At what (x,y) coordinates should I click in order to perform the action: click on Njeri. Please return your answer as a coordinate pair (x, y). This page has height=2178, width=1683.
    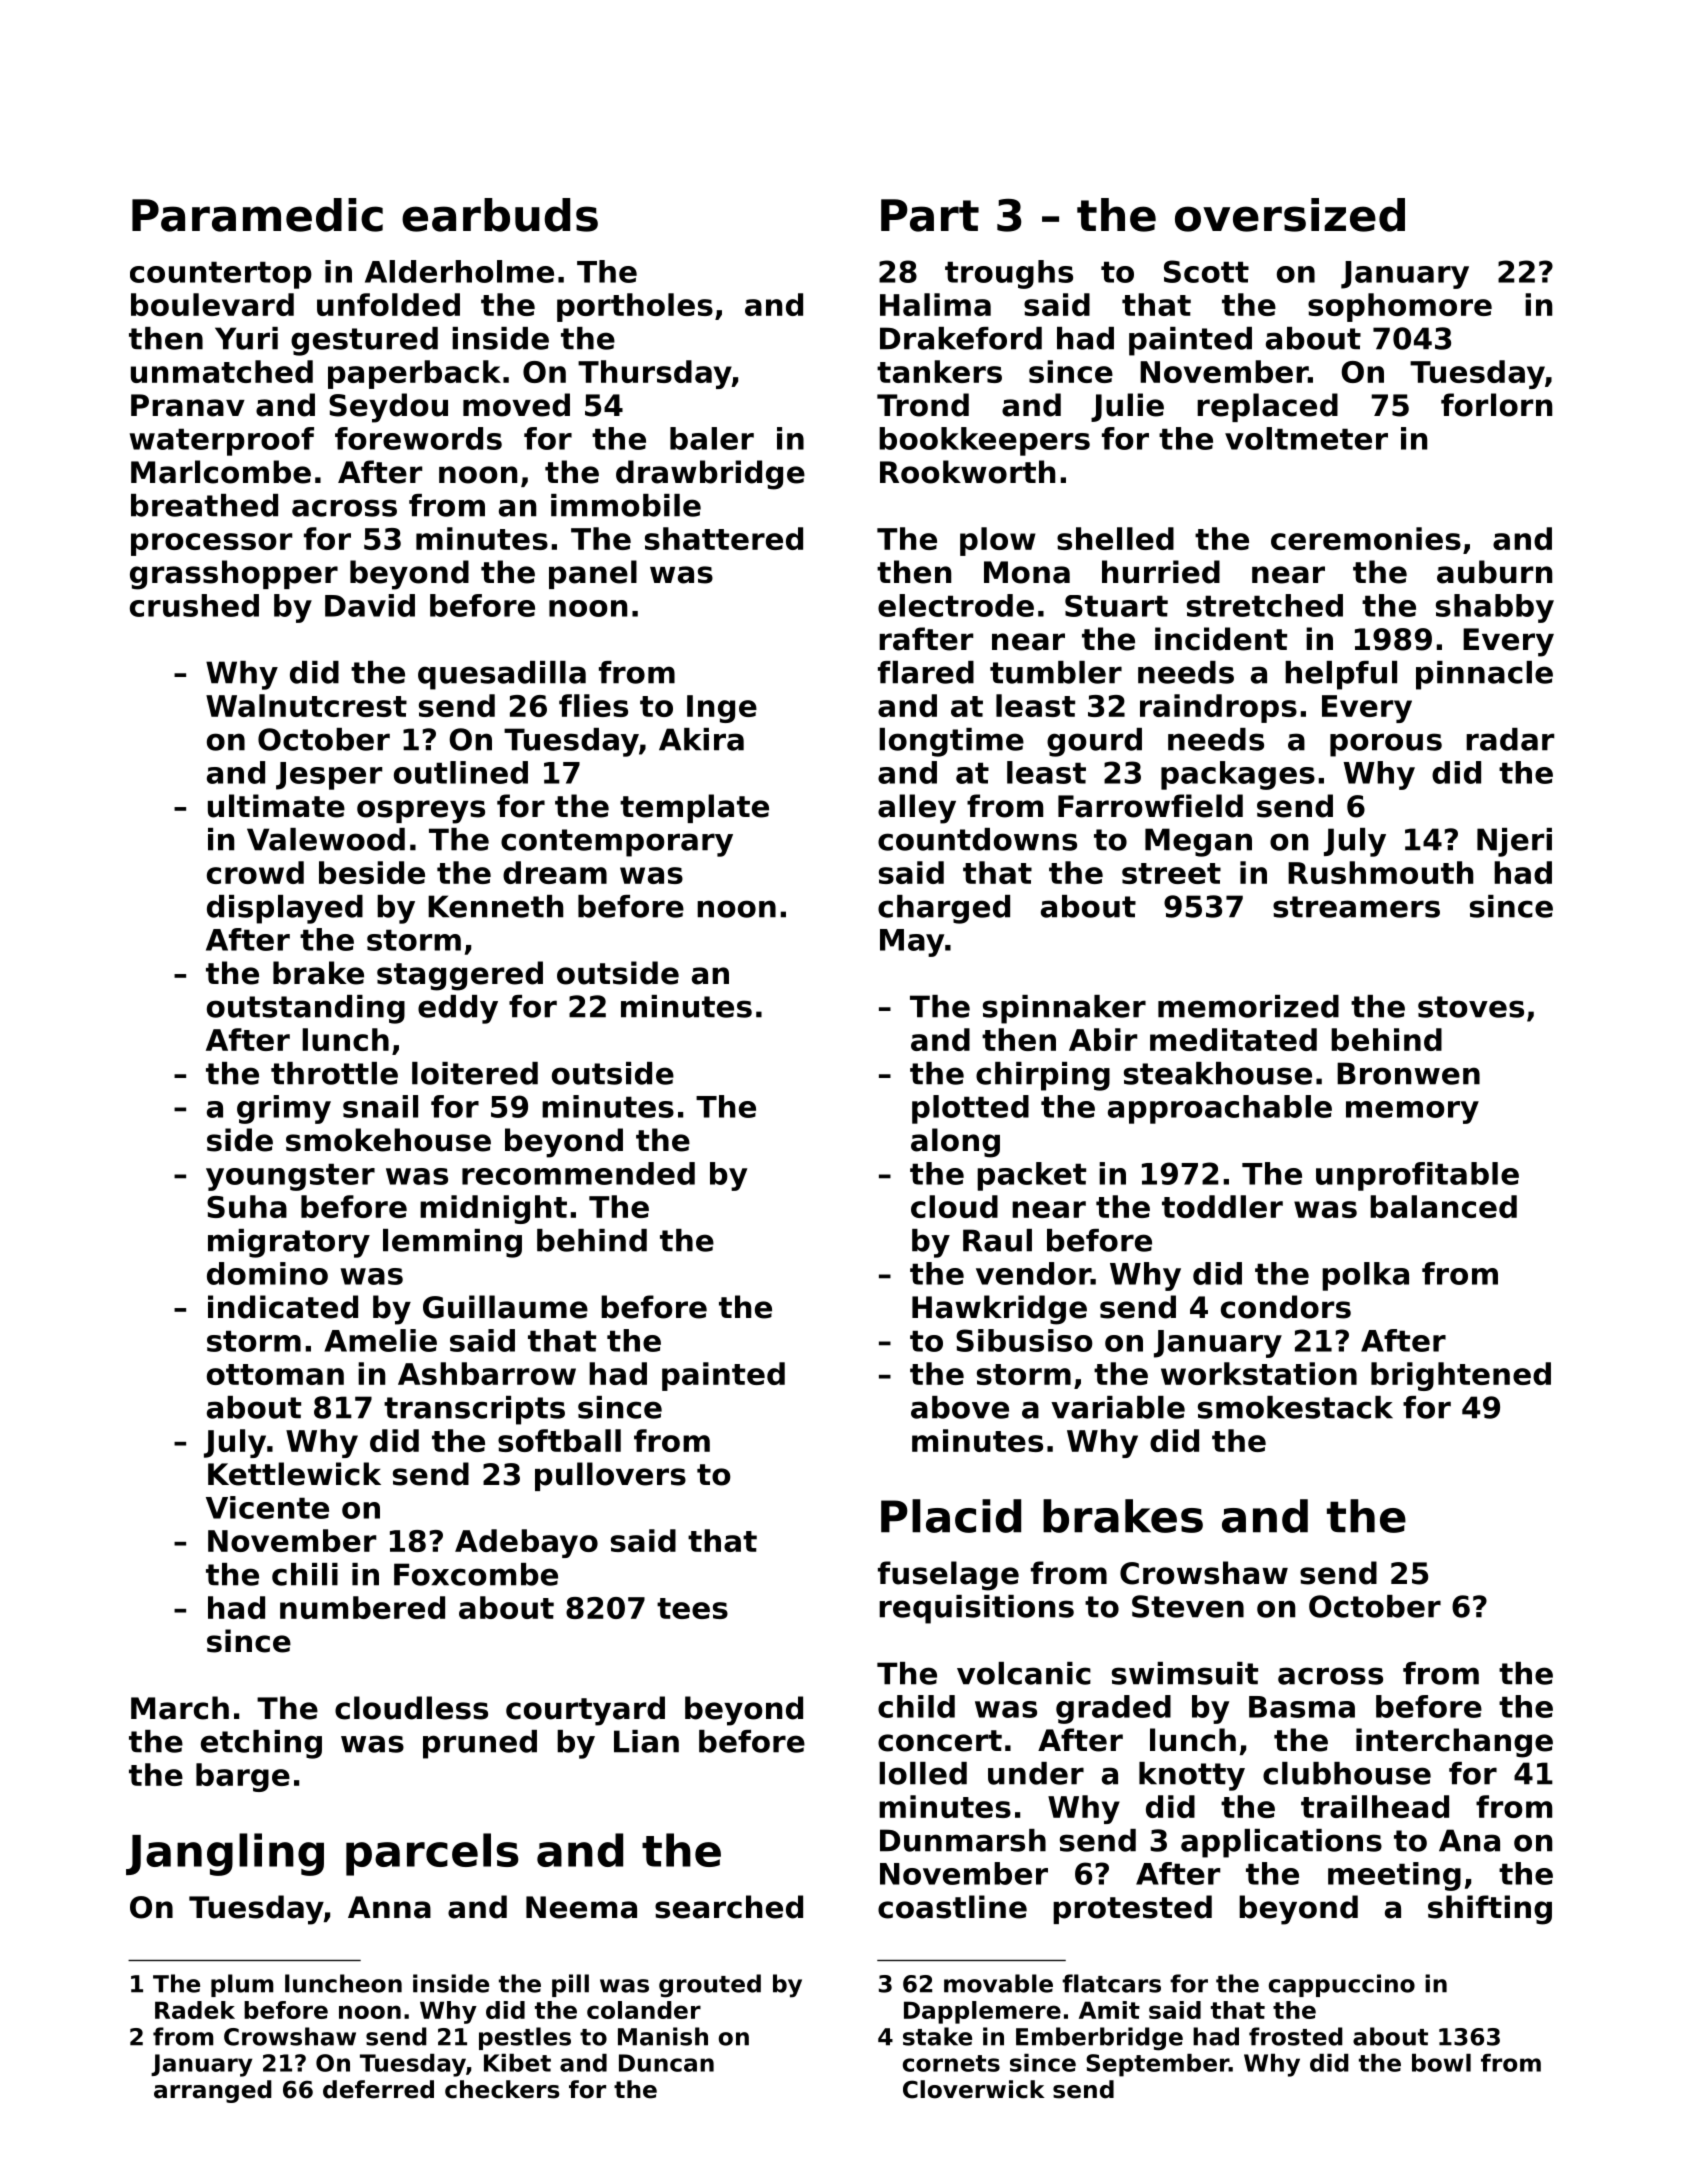
    Looking at the image, I should click on (1514, 842).
